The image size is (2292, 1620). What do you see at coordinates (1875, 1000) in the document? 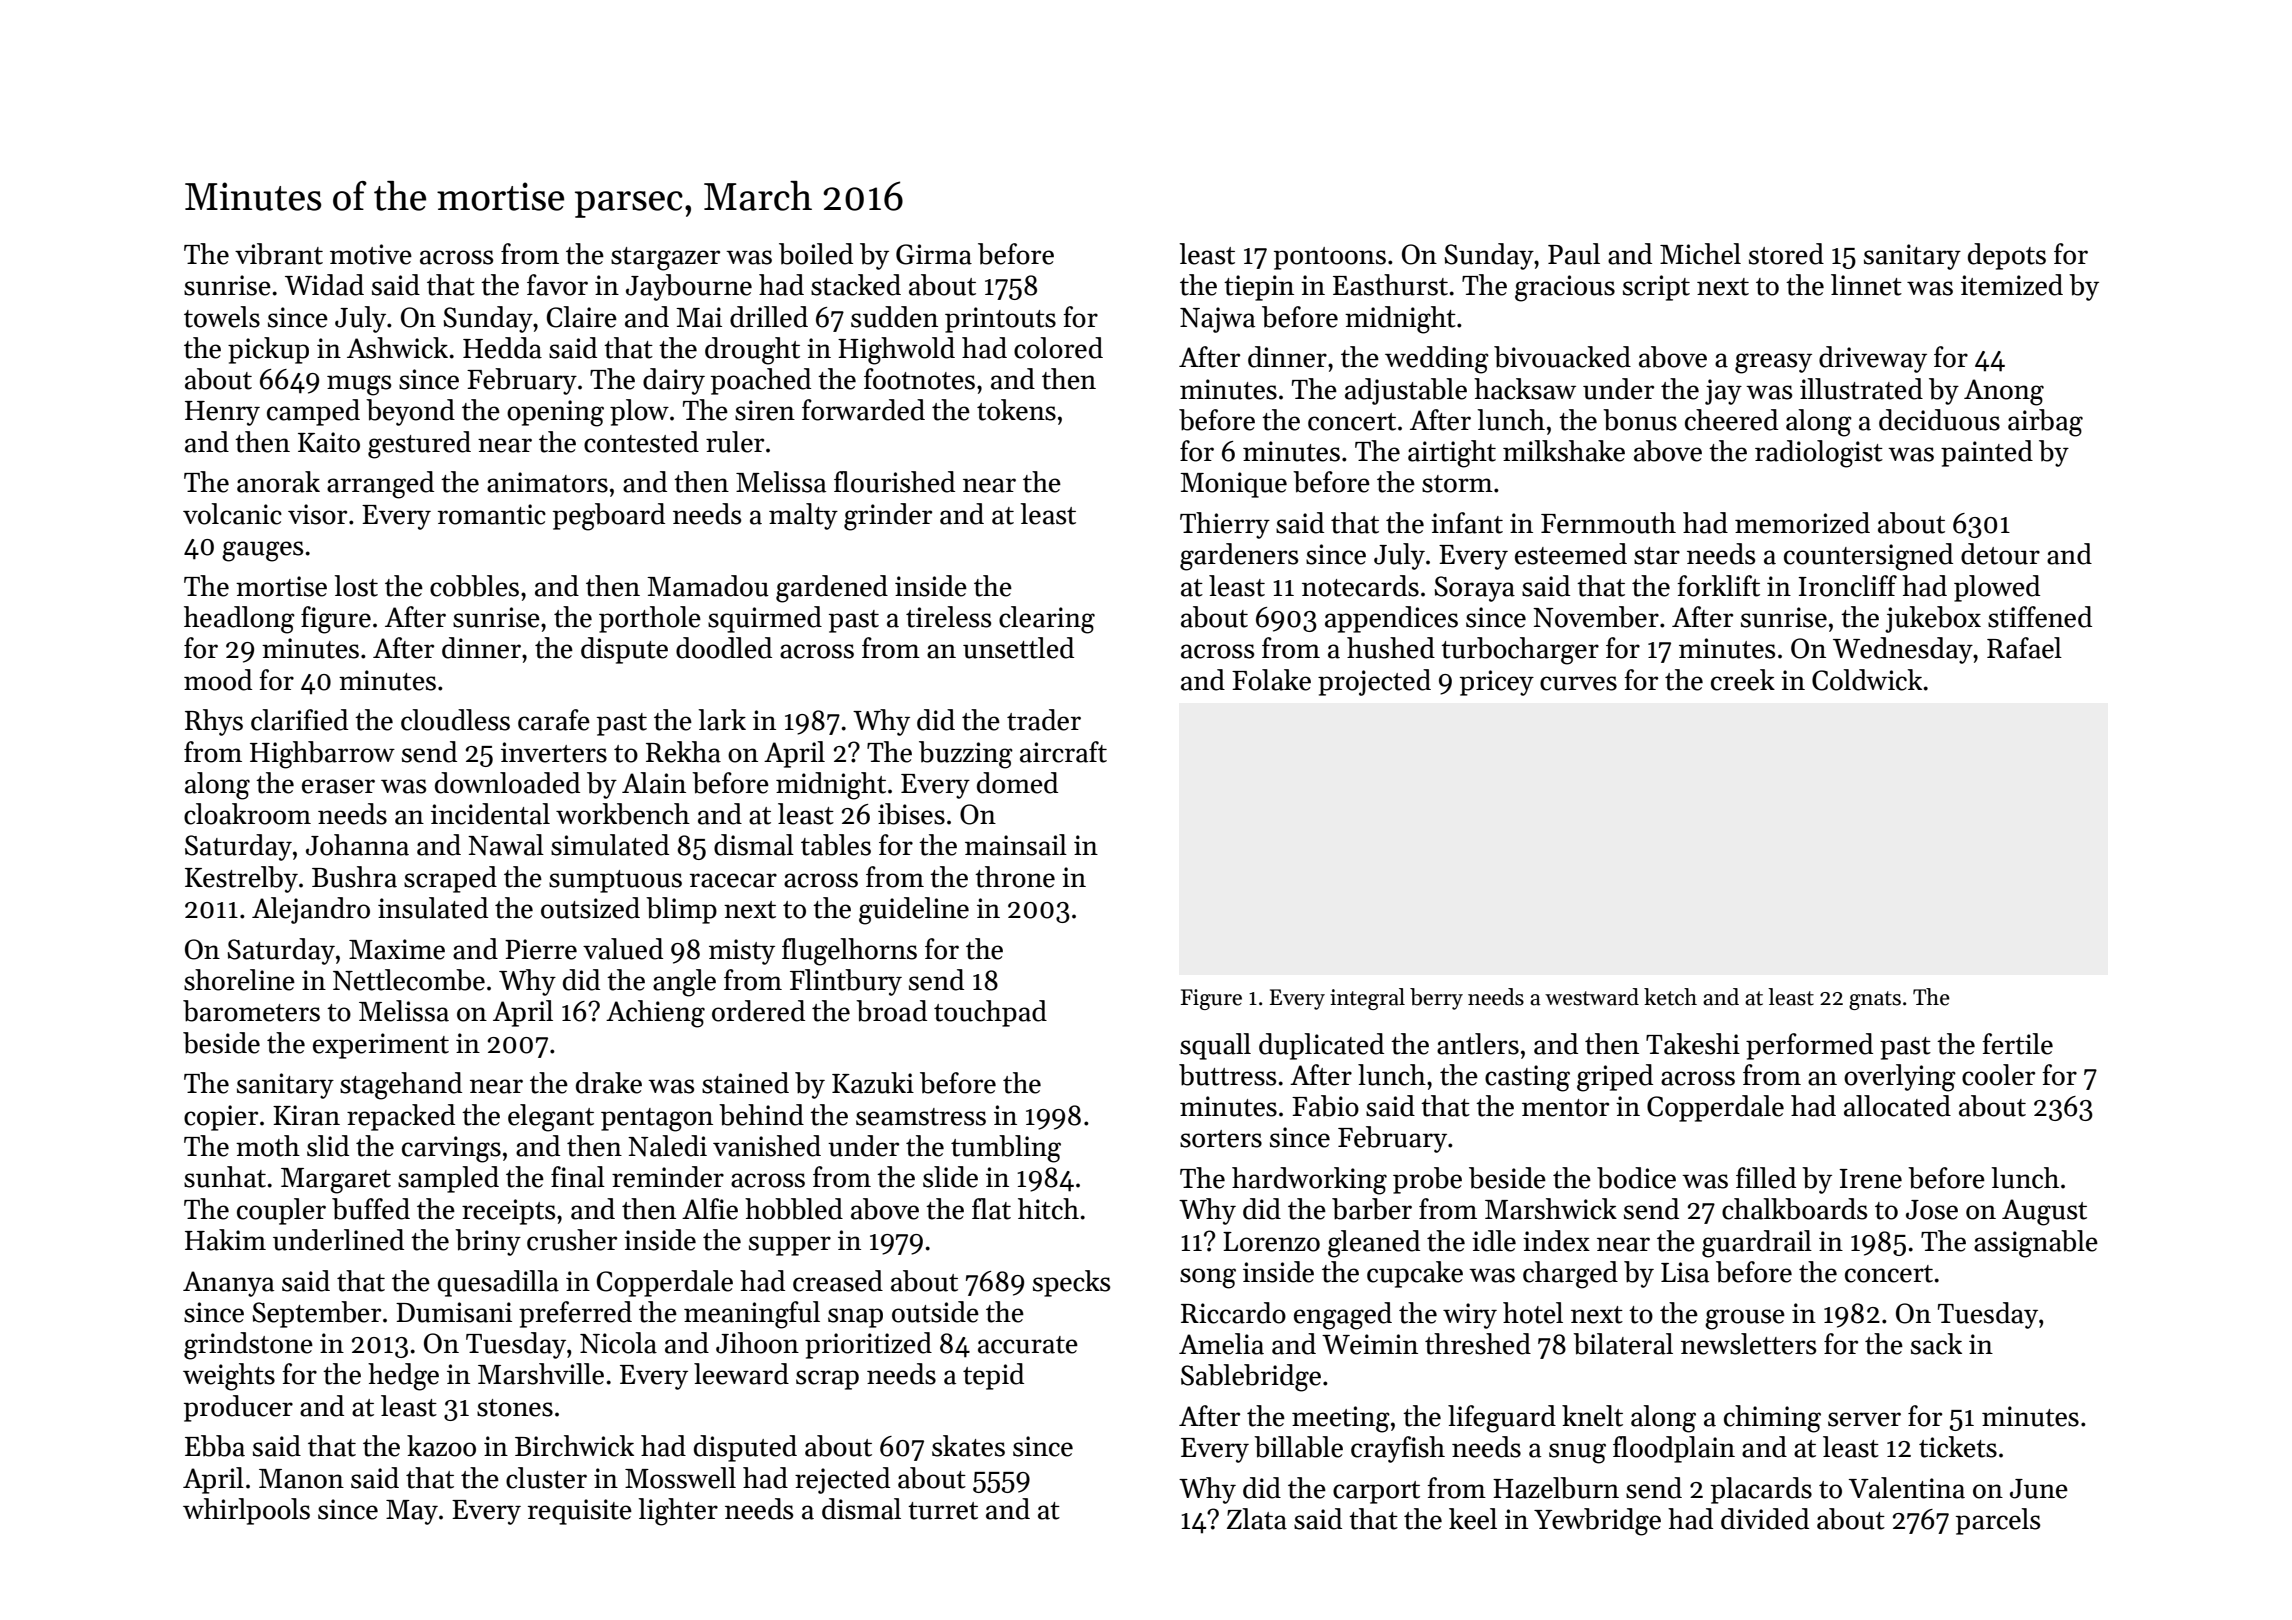
I see `gnats` at bounding box center [1875, 1000].
